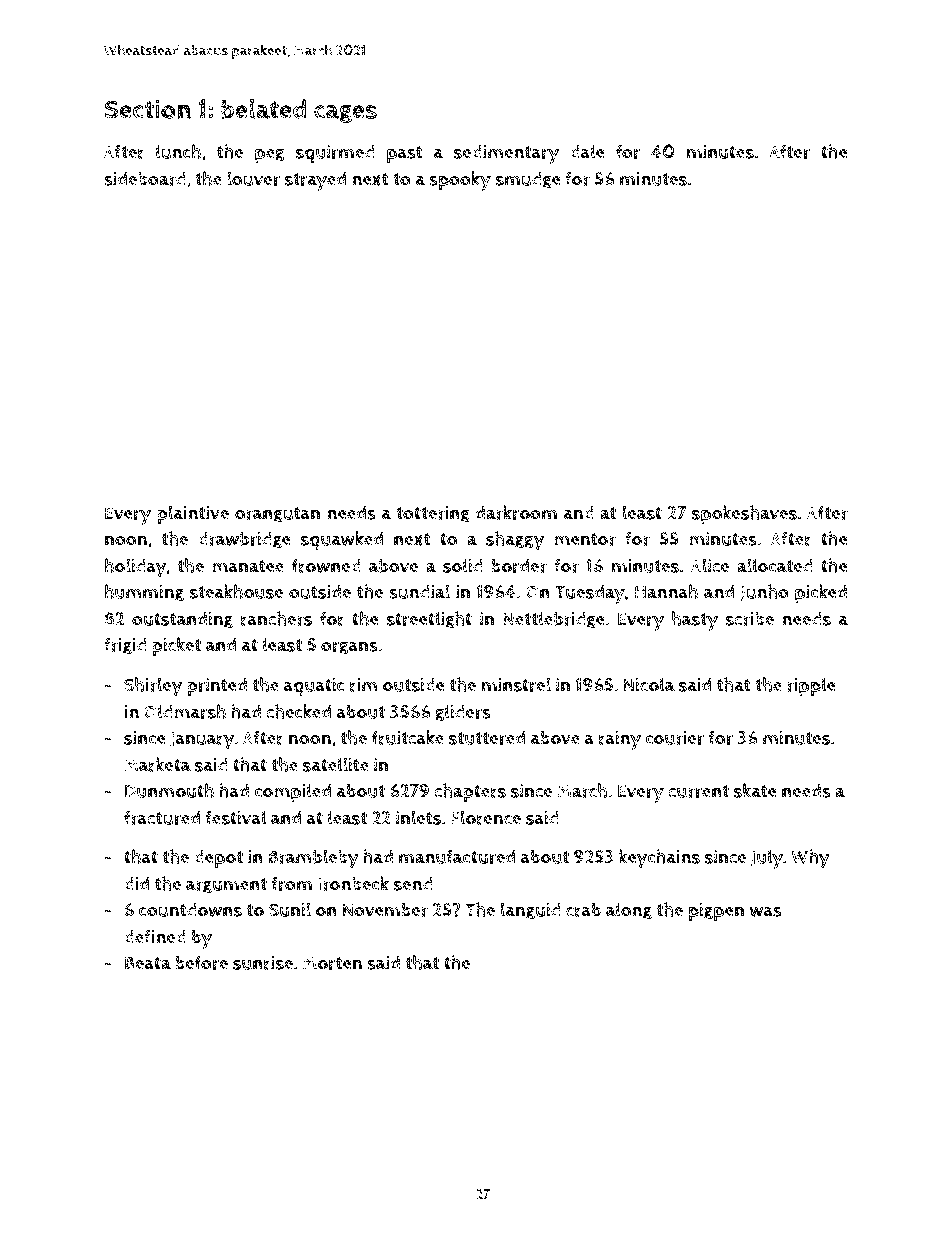  What do you see at coordinates (710, 565) in the document?
I see `Alice` at bounding box center [710, 565].
